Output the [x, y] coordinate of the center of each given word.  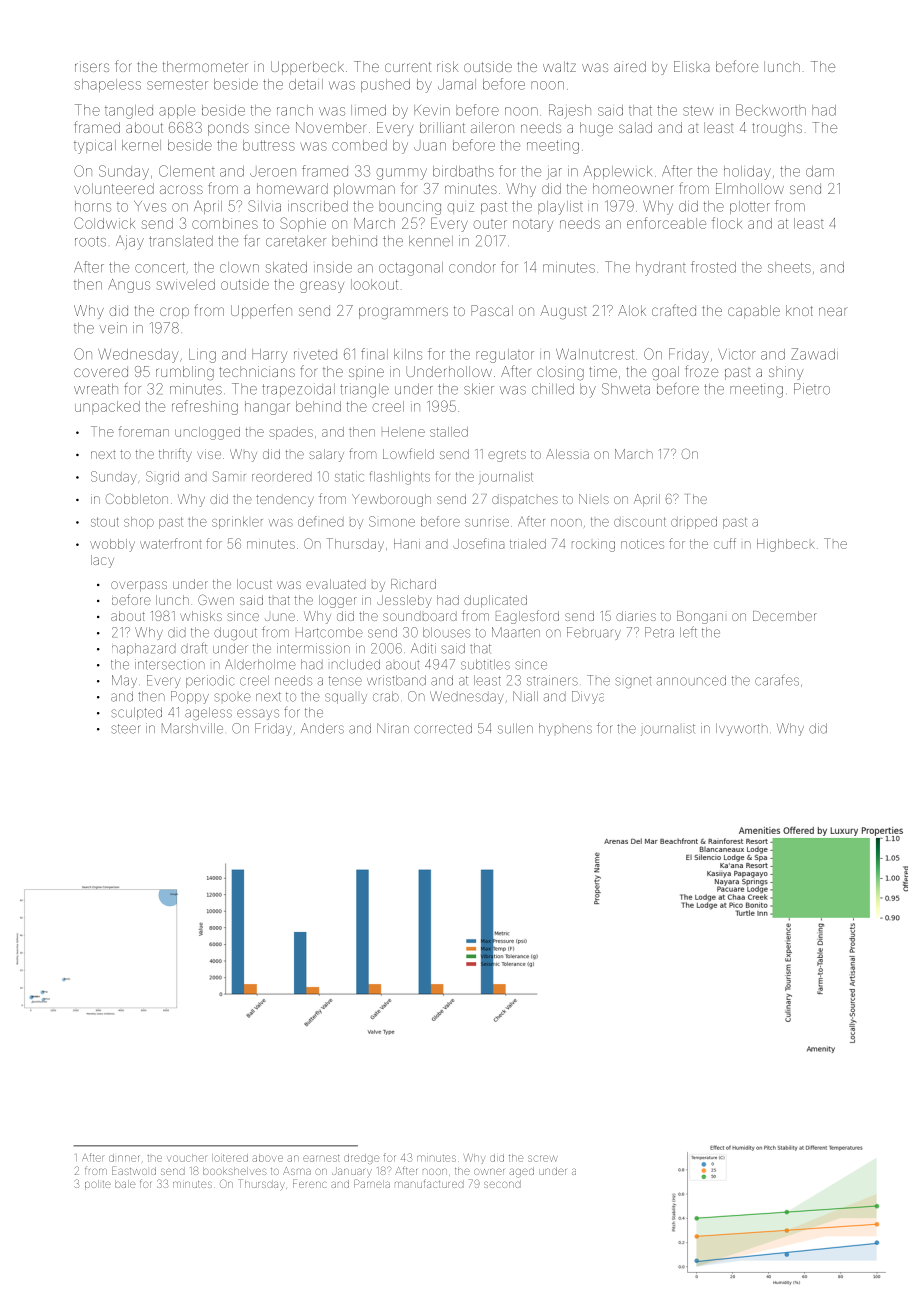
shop [139, 523]
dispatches [525, 500]
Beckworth [771, 110]
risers [92, 66]
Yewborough [391, 500]
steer [126, 729]
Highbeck [786, 545]
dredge [361, 1159]
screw [543, 1158]
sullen [515, 728]
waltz [559, 66]
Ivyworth [742, 729]
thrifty [175, 455]
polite [98, 1185]
